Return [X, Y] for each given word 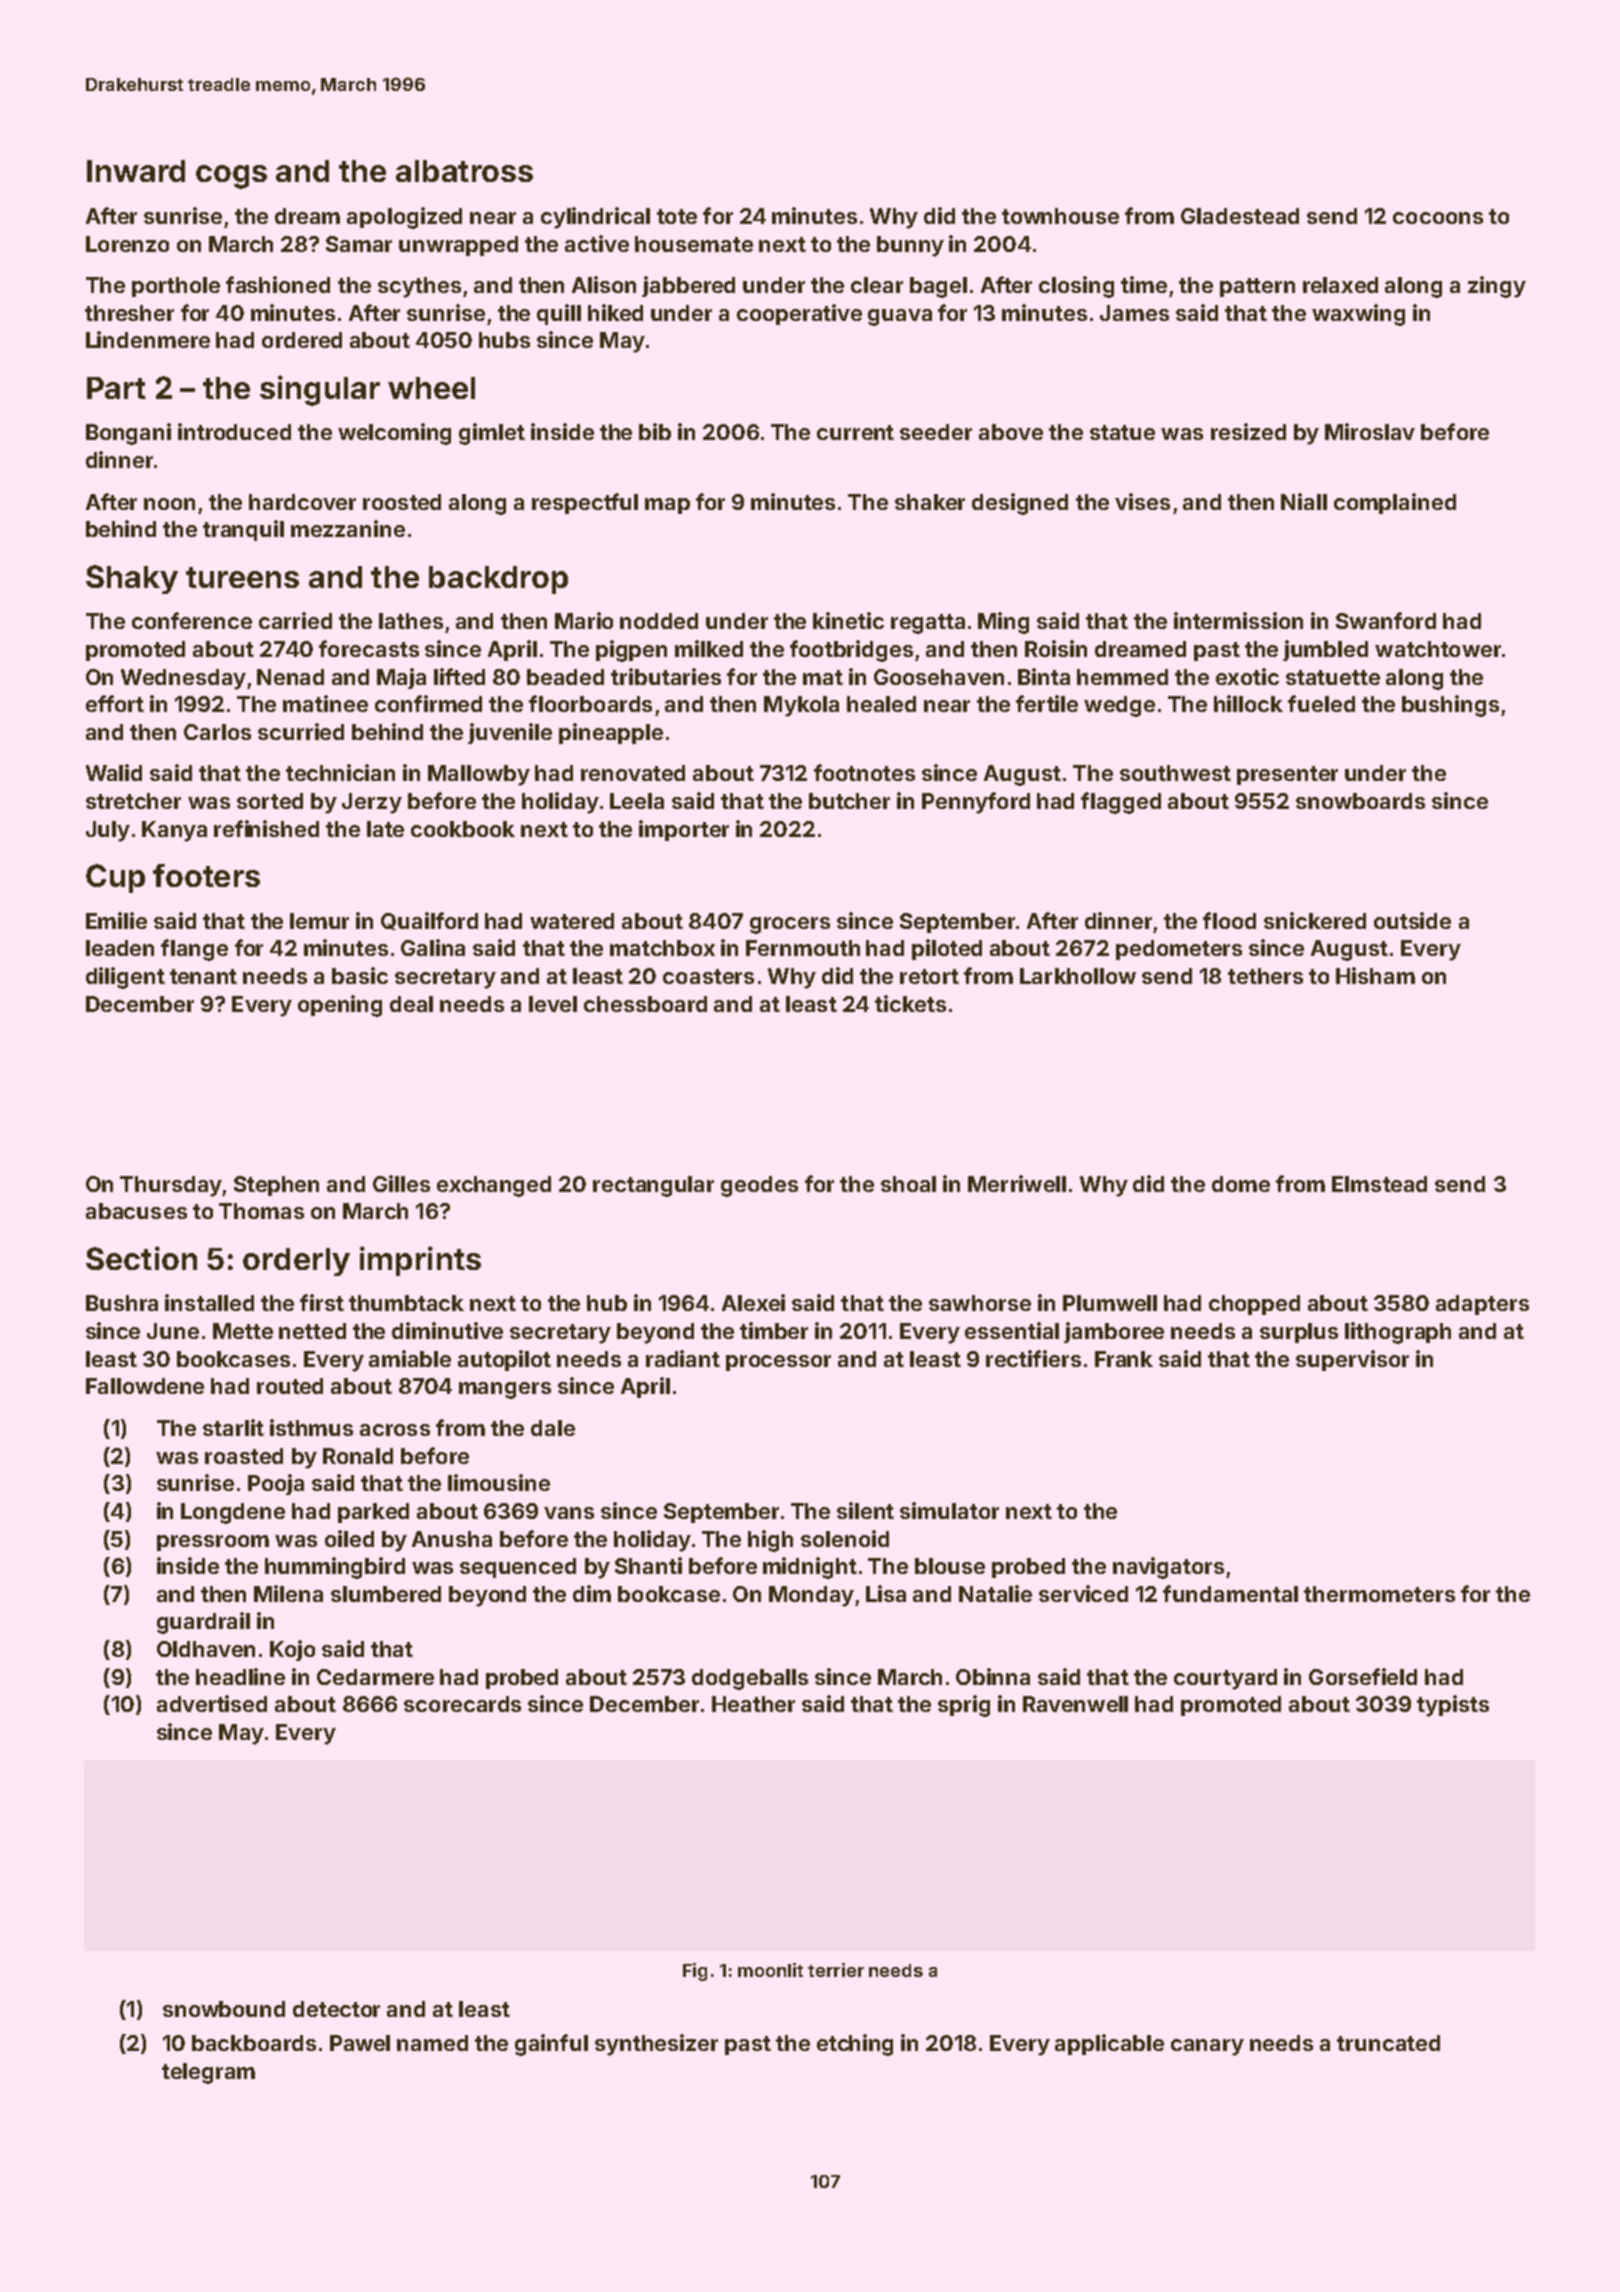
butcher [849, 801]
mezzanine [348, 528]
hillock [1248, 703]
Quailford [429, 921]
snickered [1315, 920]
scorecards [462, 1704]
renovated [633, 773]
